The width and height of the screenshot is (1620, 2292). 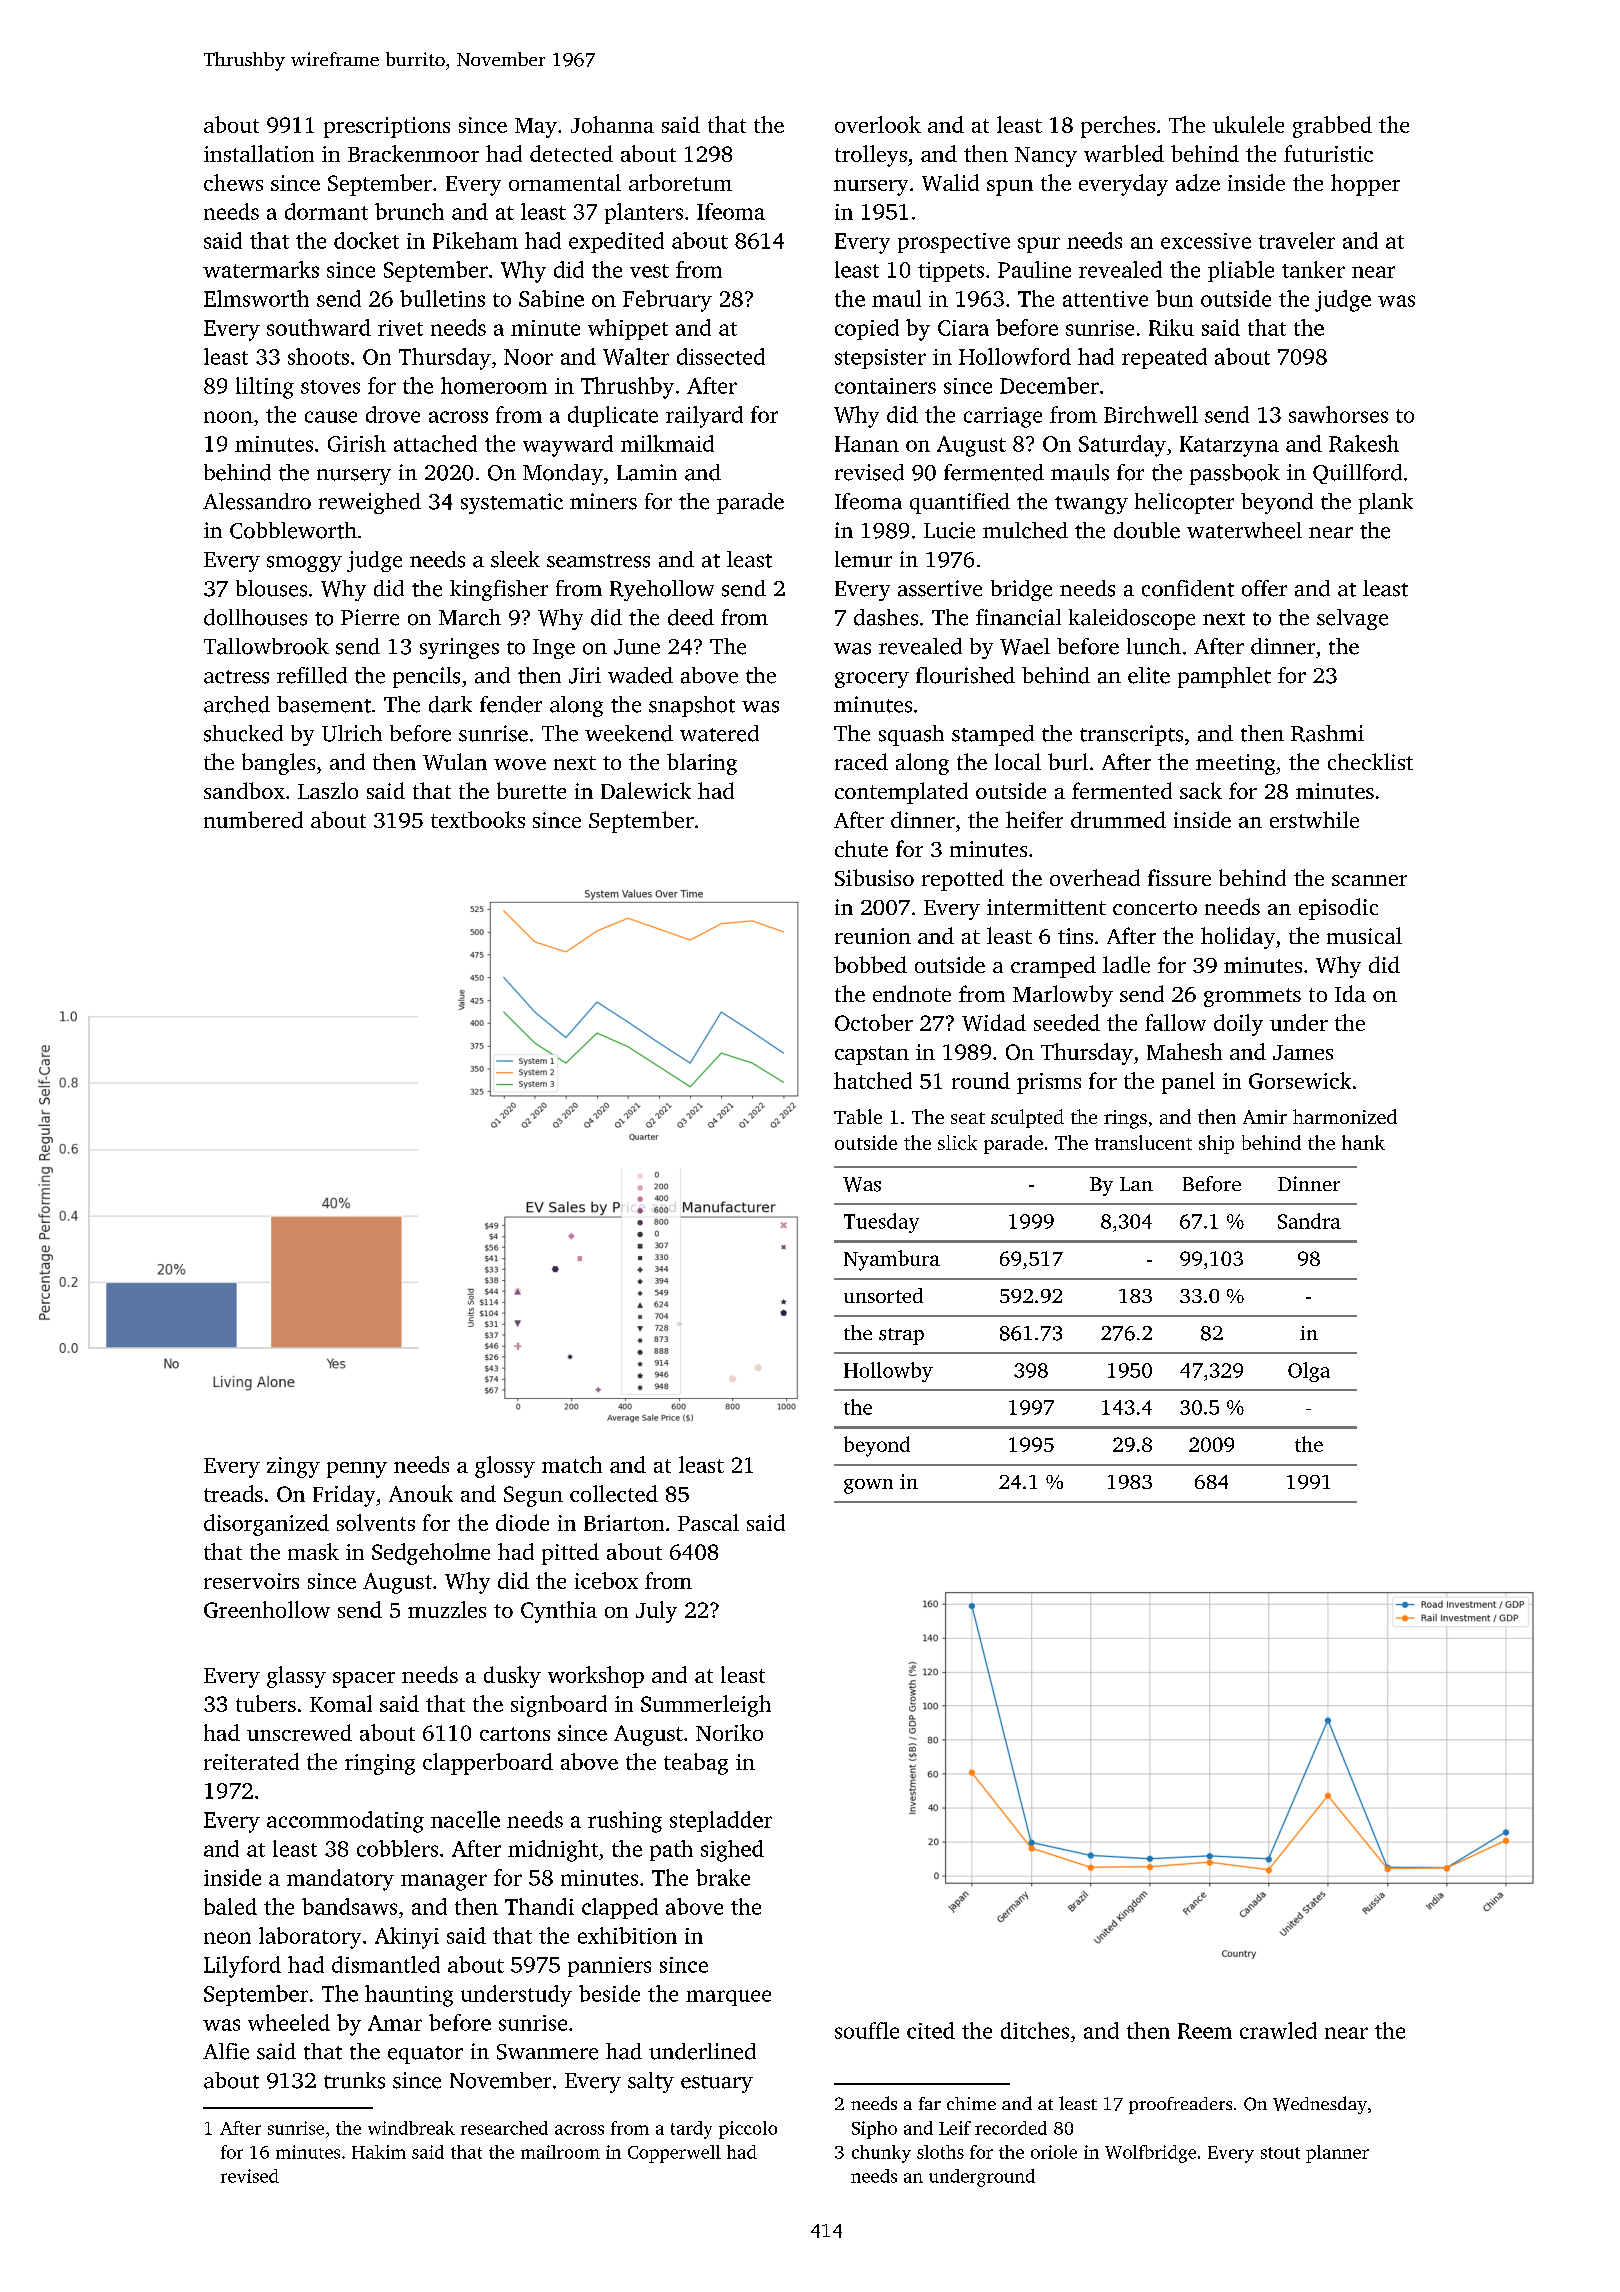 What do you see at coordinates (1309, 1372) in the screenshot?
I see `Olga` at bounding box center [1309, 1372].
